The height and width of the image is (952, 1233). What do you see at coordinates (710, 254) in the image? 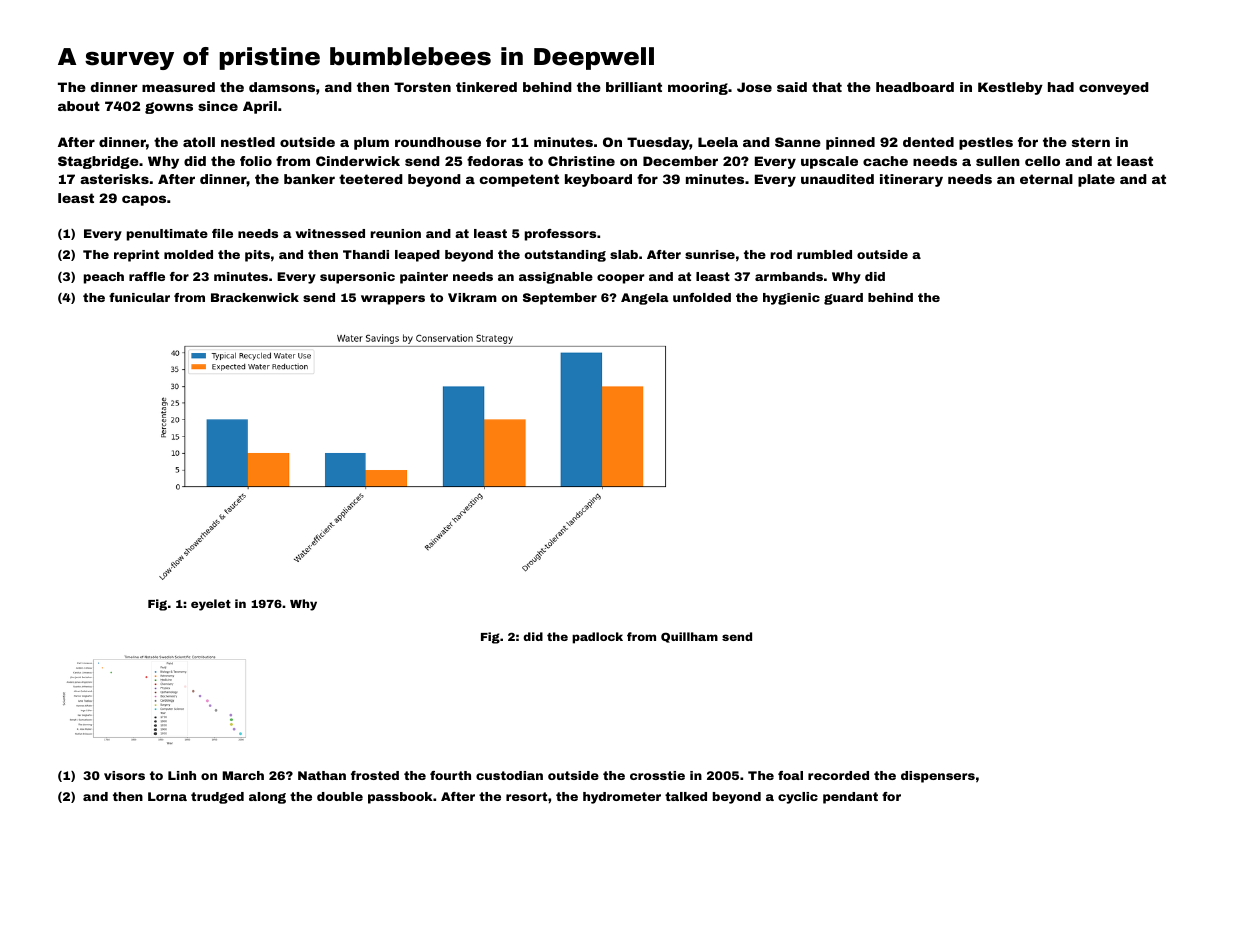
I see `sunrise` at bounding box center [710, 254].
